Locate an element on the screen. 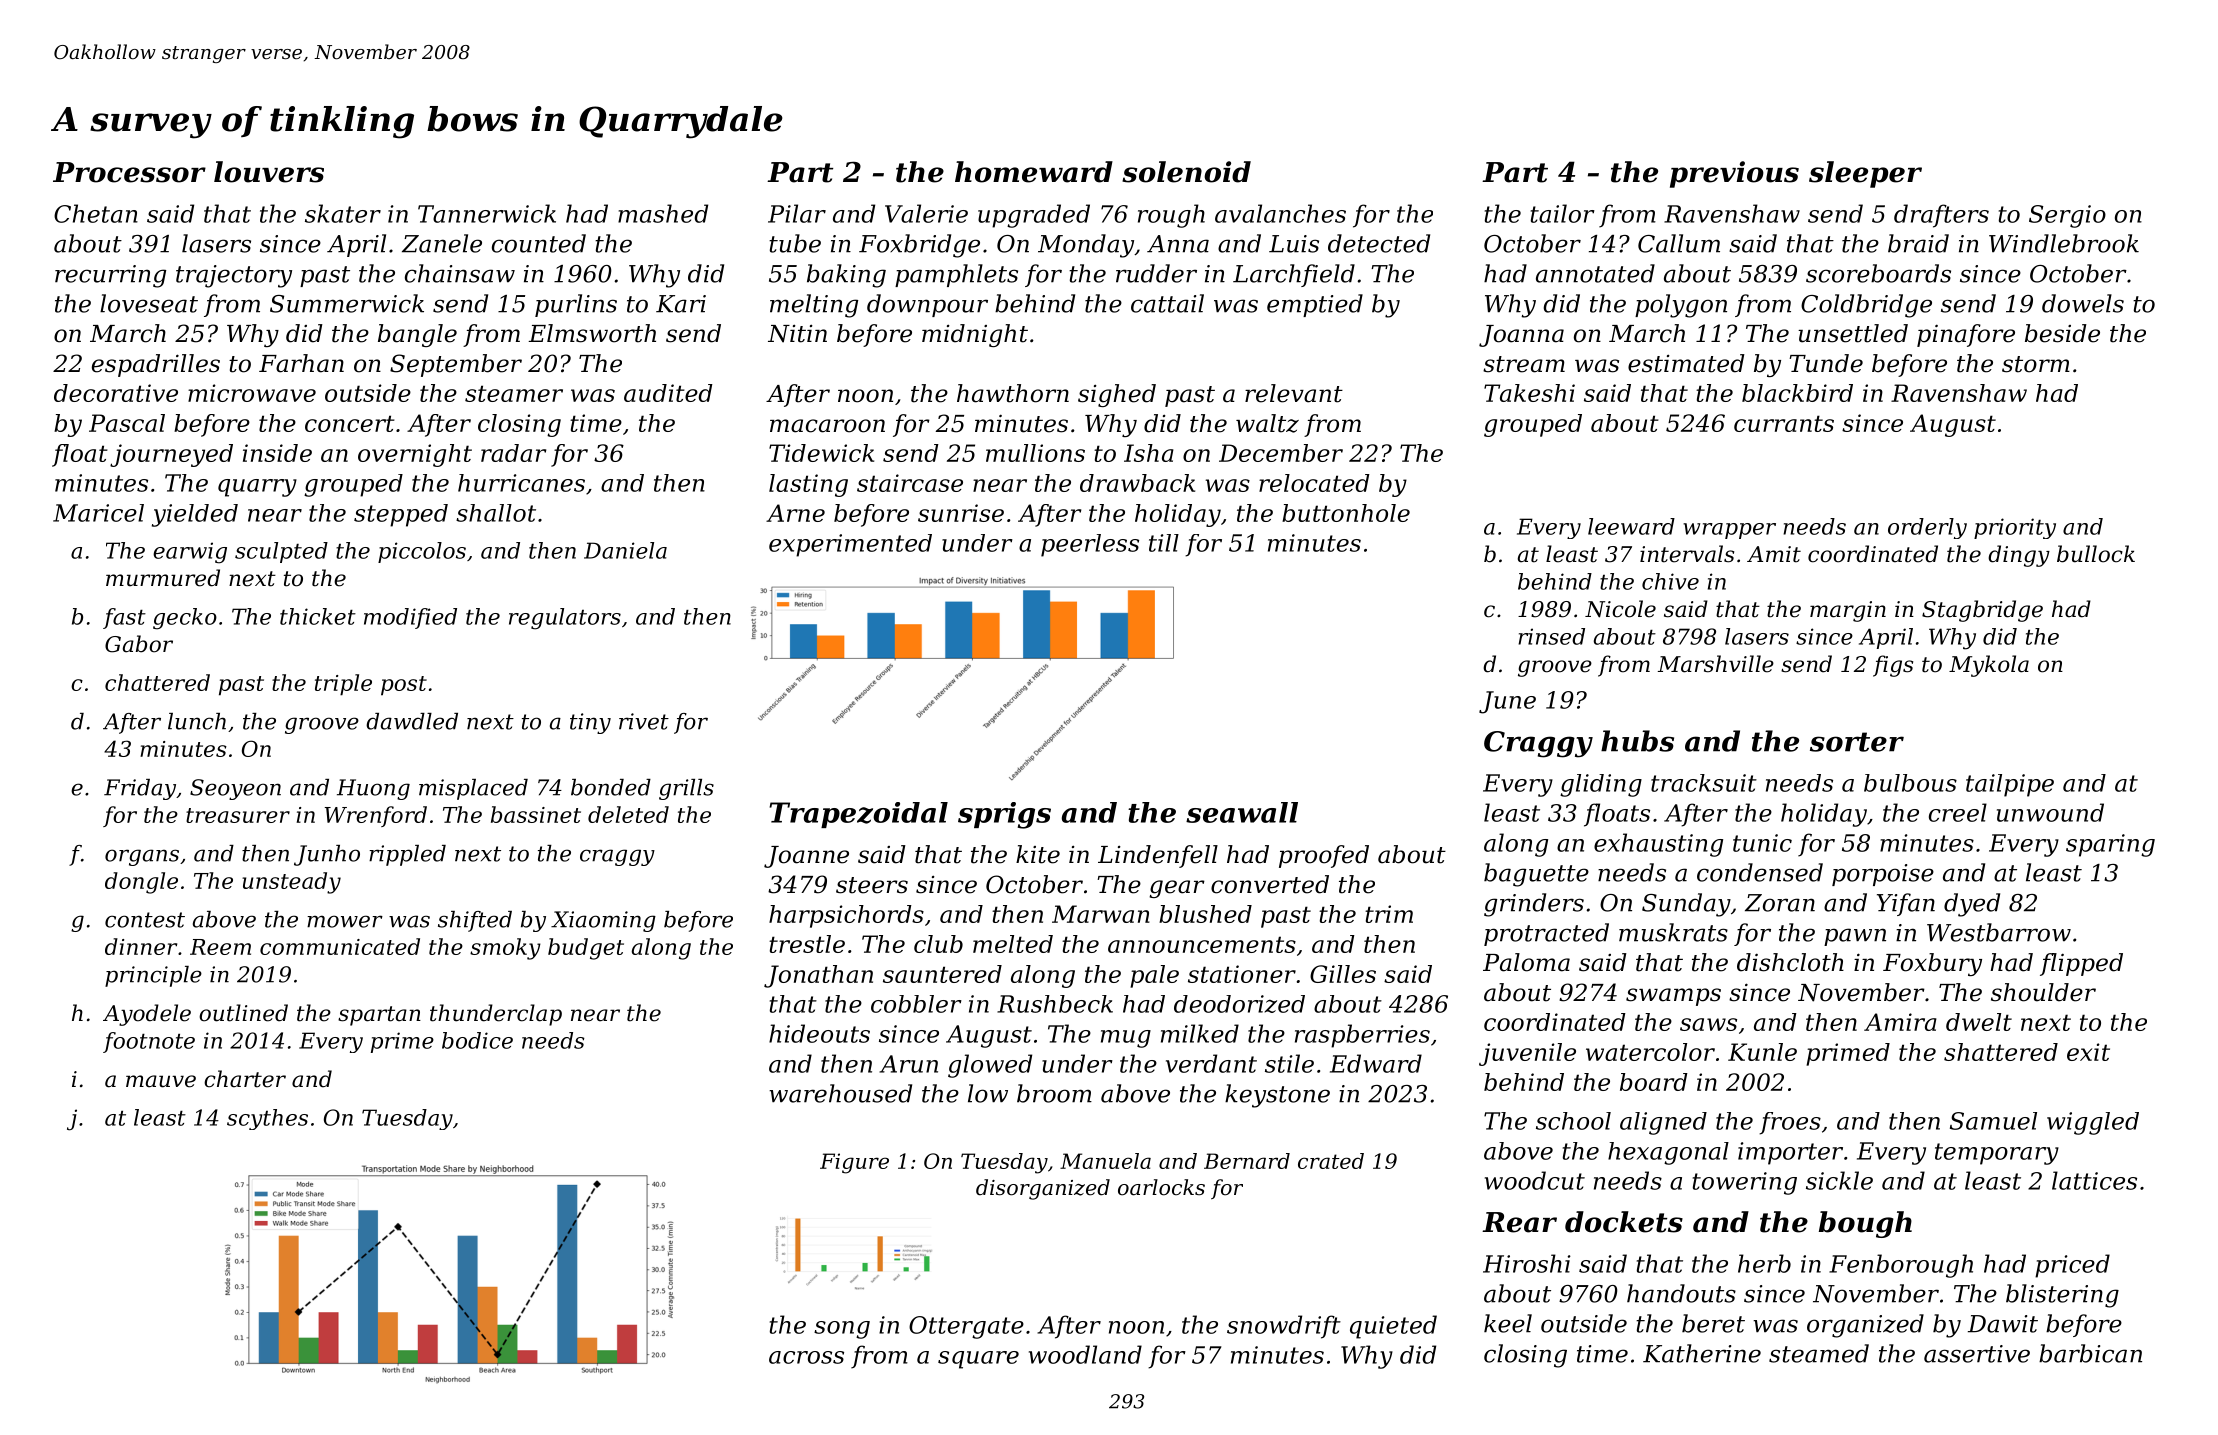 The image size is (2218, 1435). Manuela is located at coordinates (1105, 1161).
